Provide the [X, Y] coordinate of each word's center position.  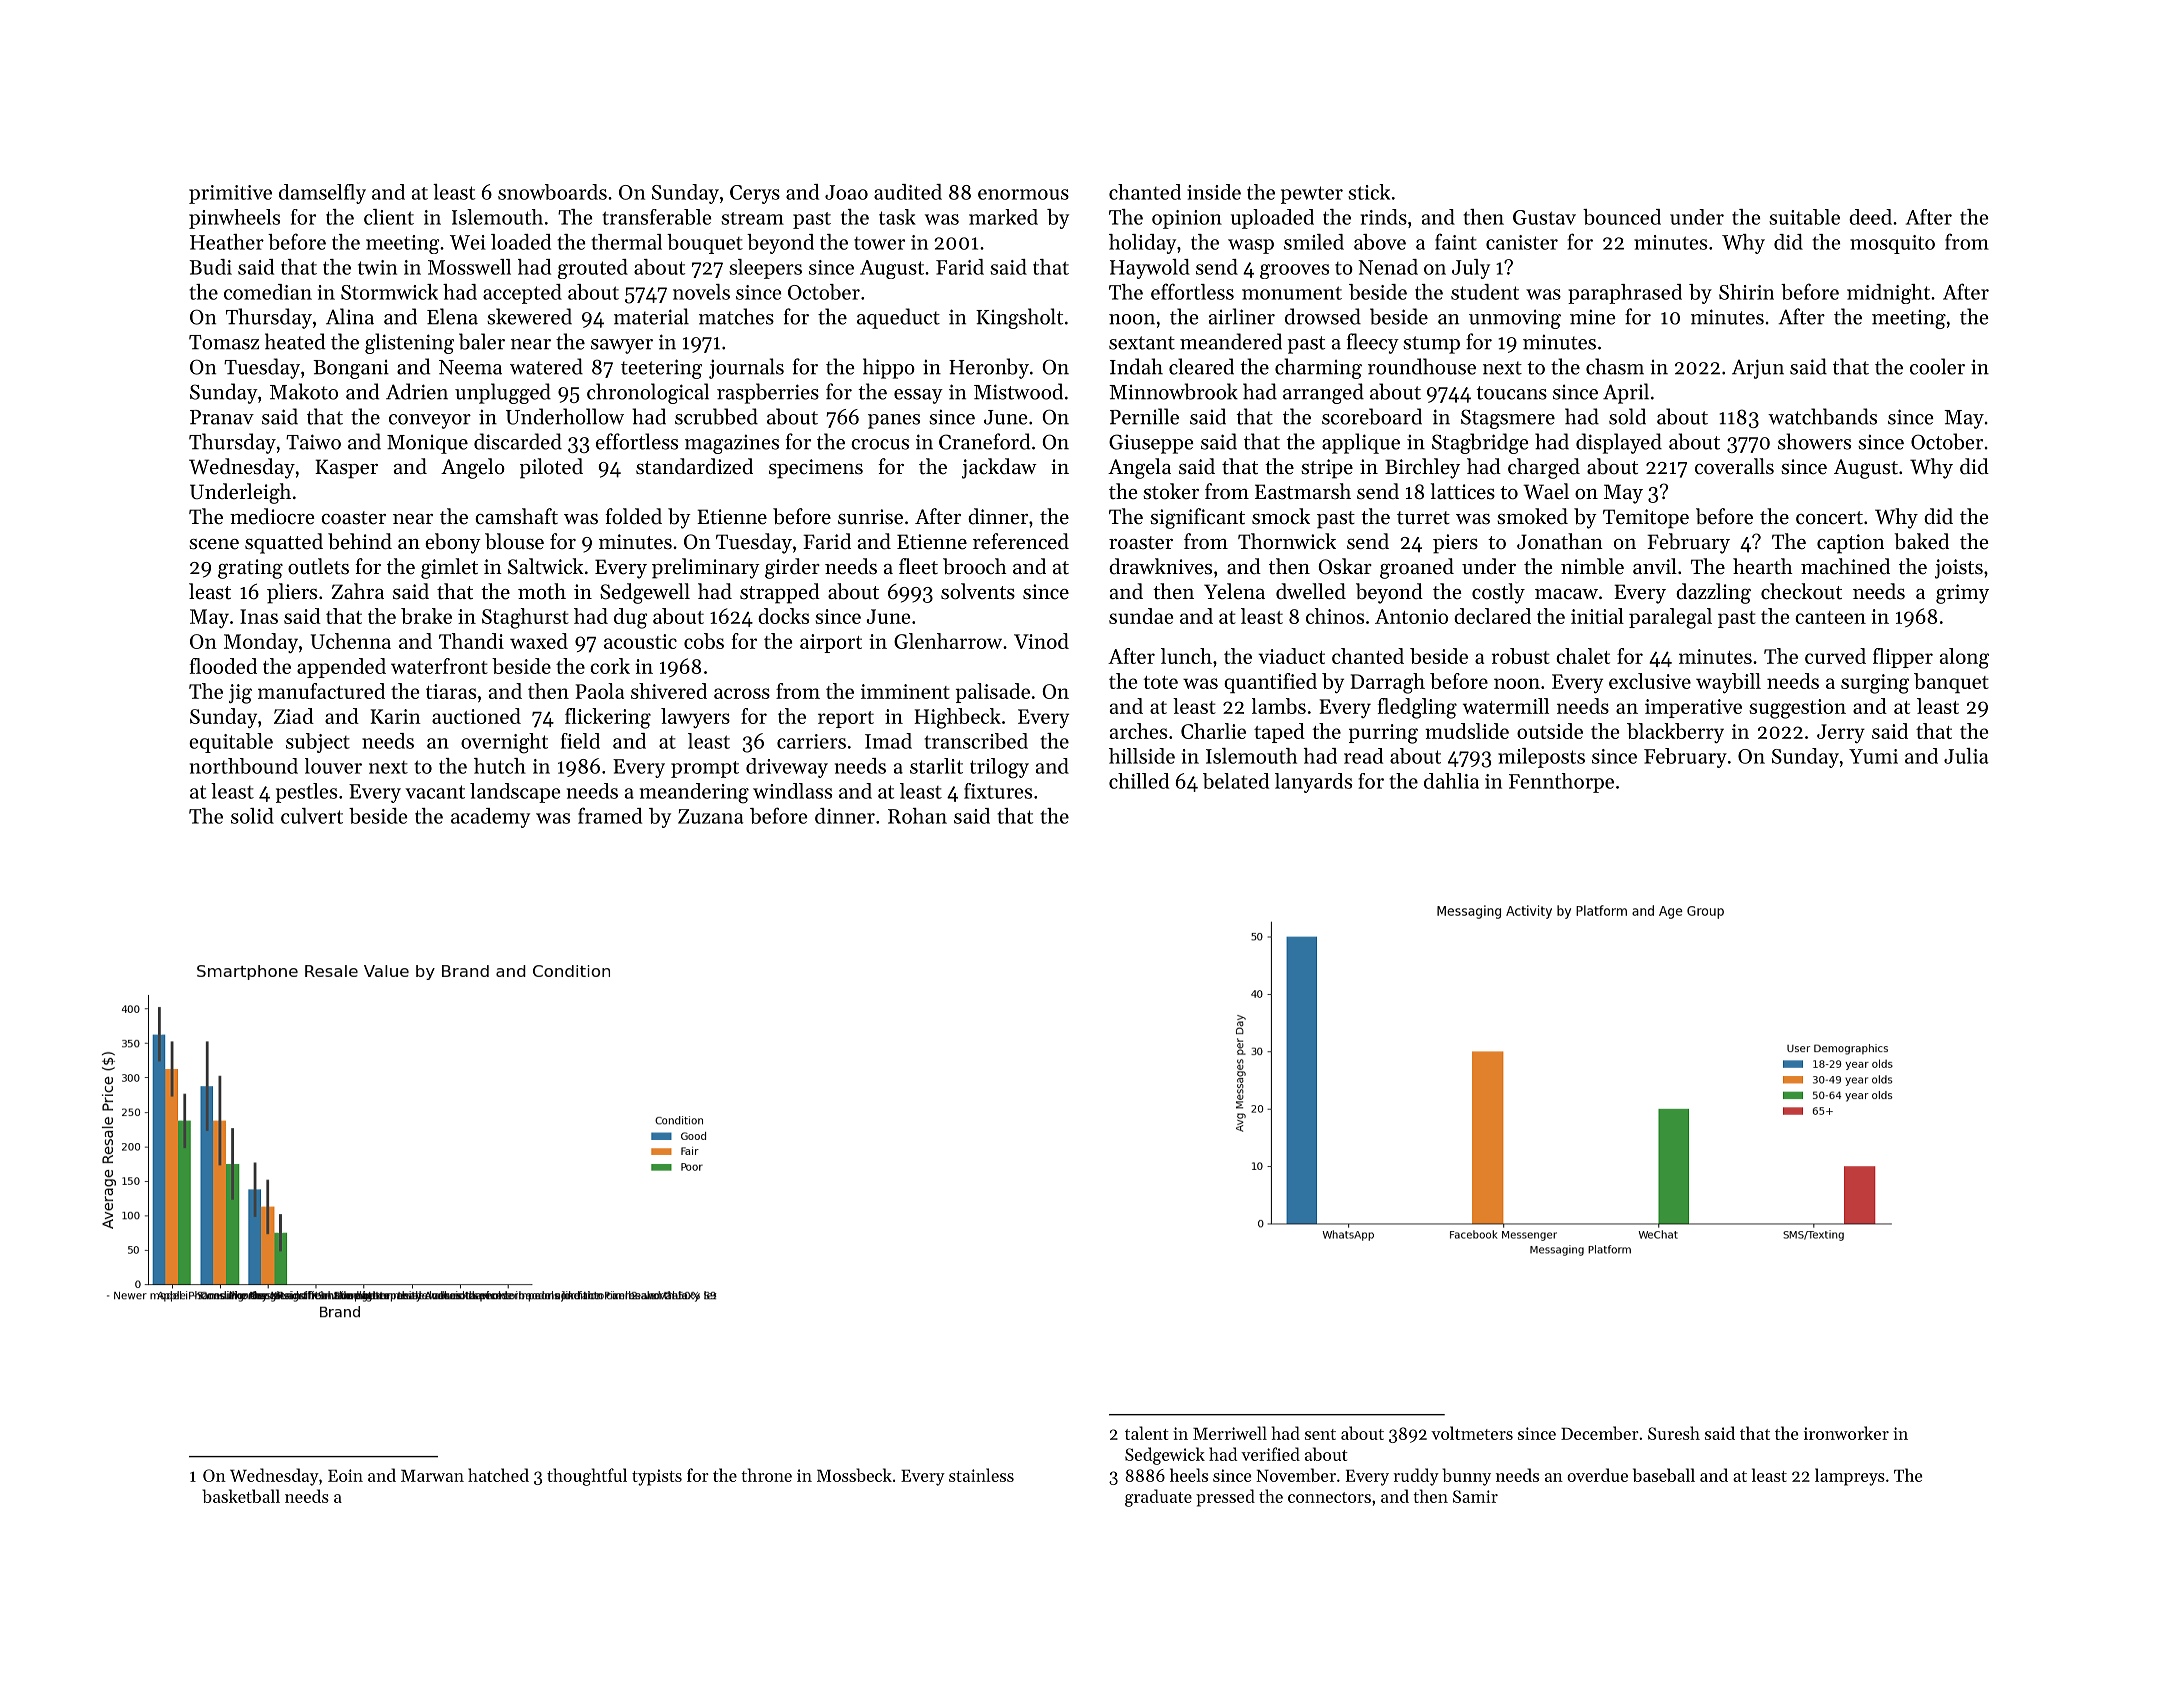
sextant [1142, 343]
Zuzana [711, 816]
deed [1870, 217]
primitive [230, 194]
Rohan [917, 816]
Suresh [1674, 1433]
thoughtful [587, 1477]
